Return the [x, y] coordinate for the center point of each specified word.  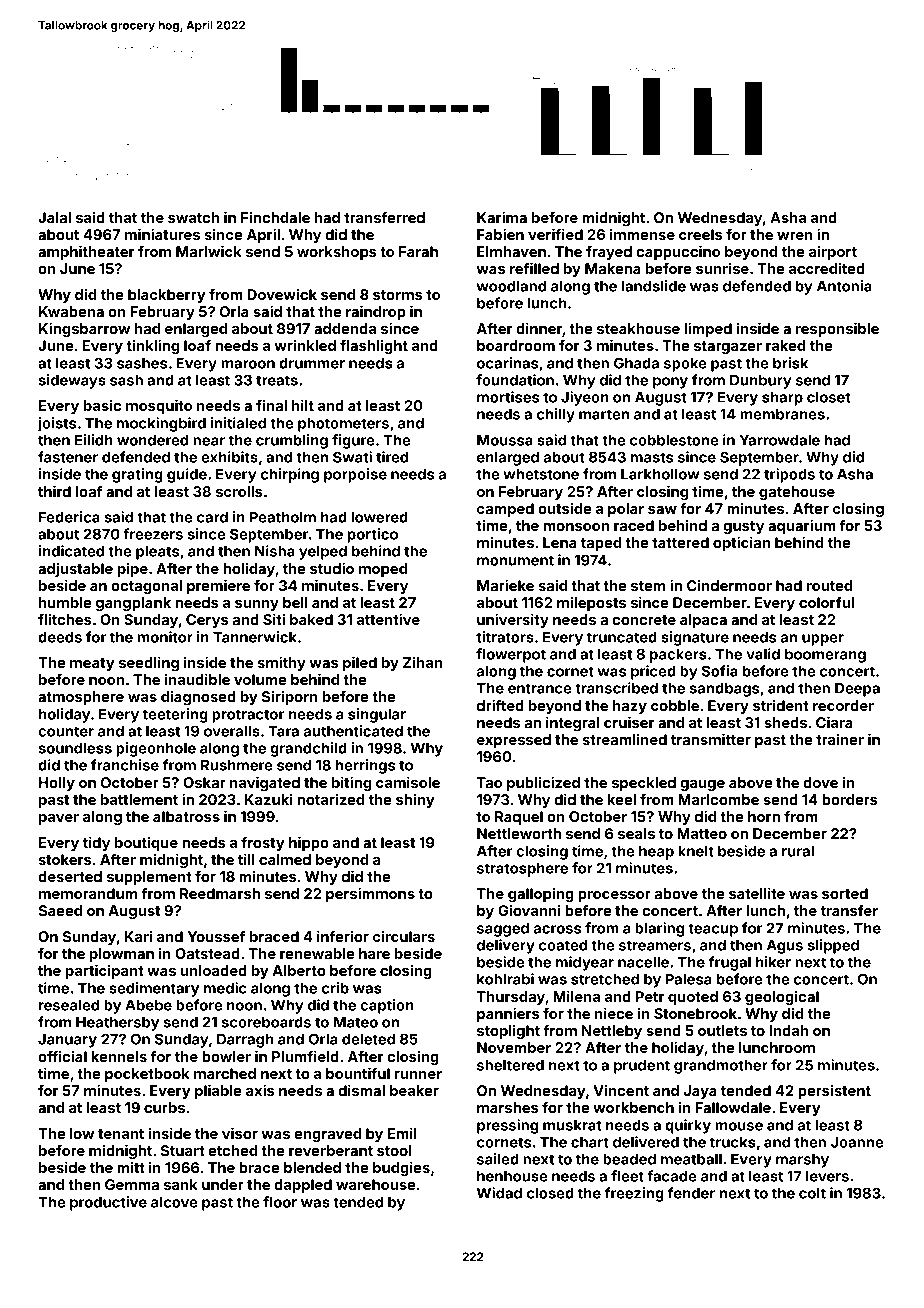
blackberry [167, 296]
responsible [837, 329]
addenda [345, 328]
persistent [834, 1092]
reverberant [331, 1150]
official [62, 1056]
